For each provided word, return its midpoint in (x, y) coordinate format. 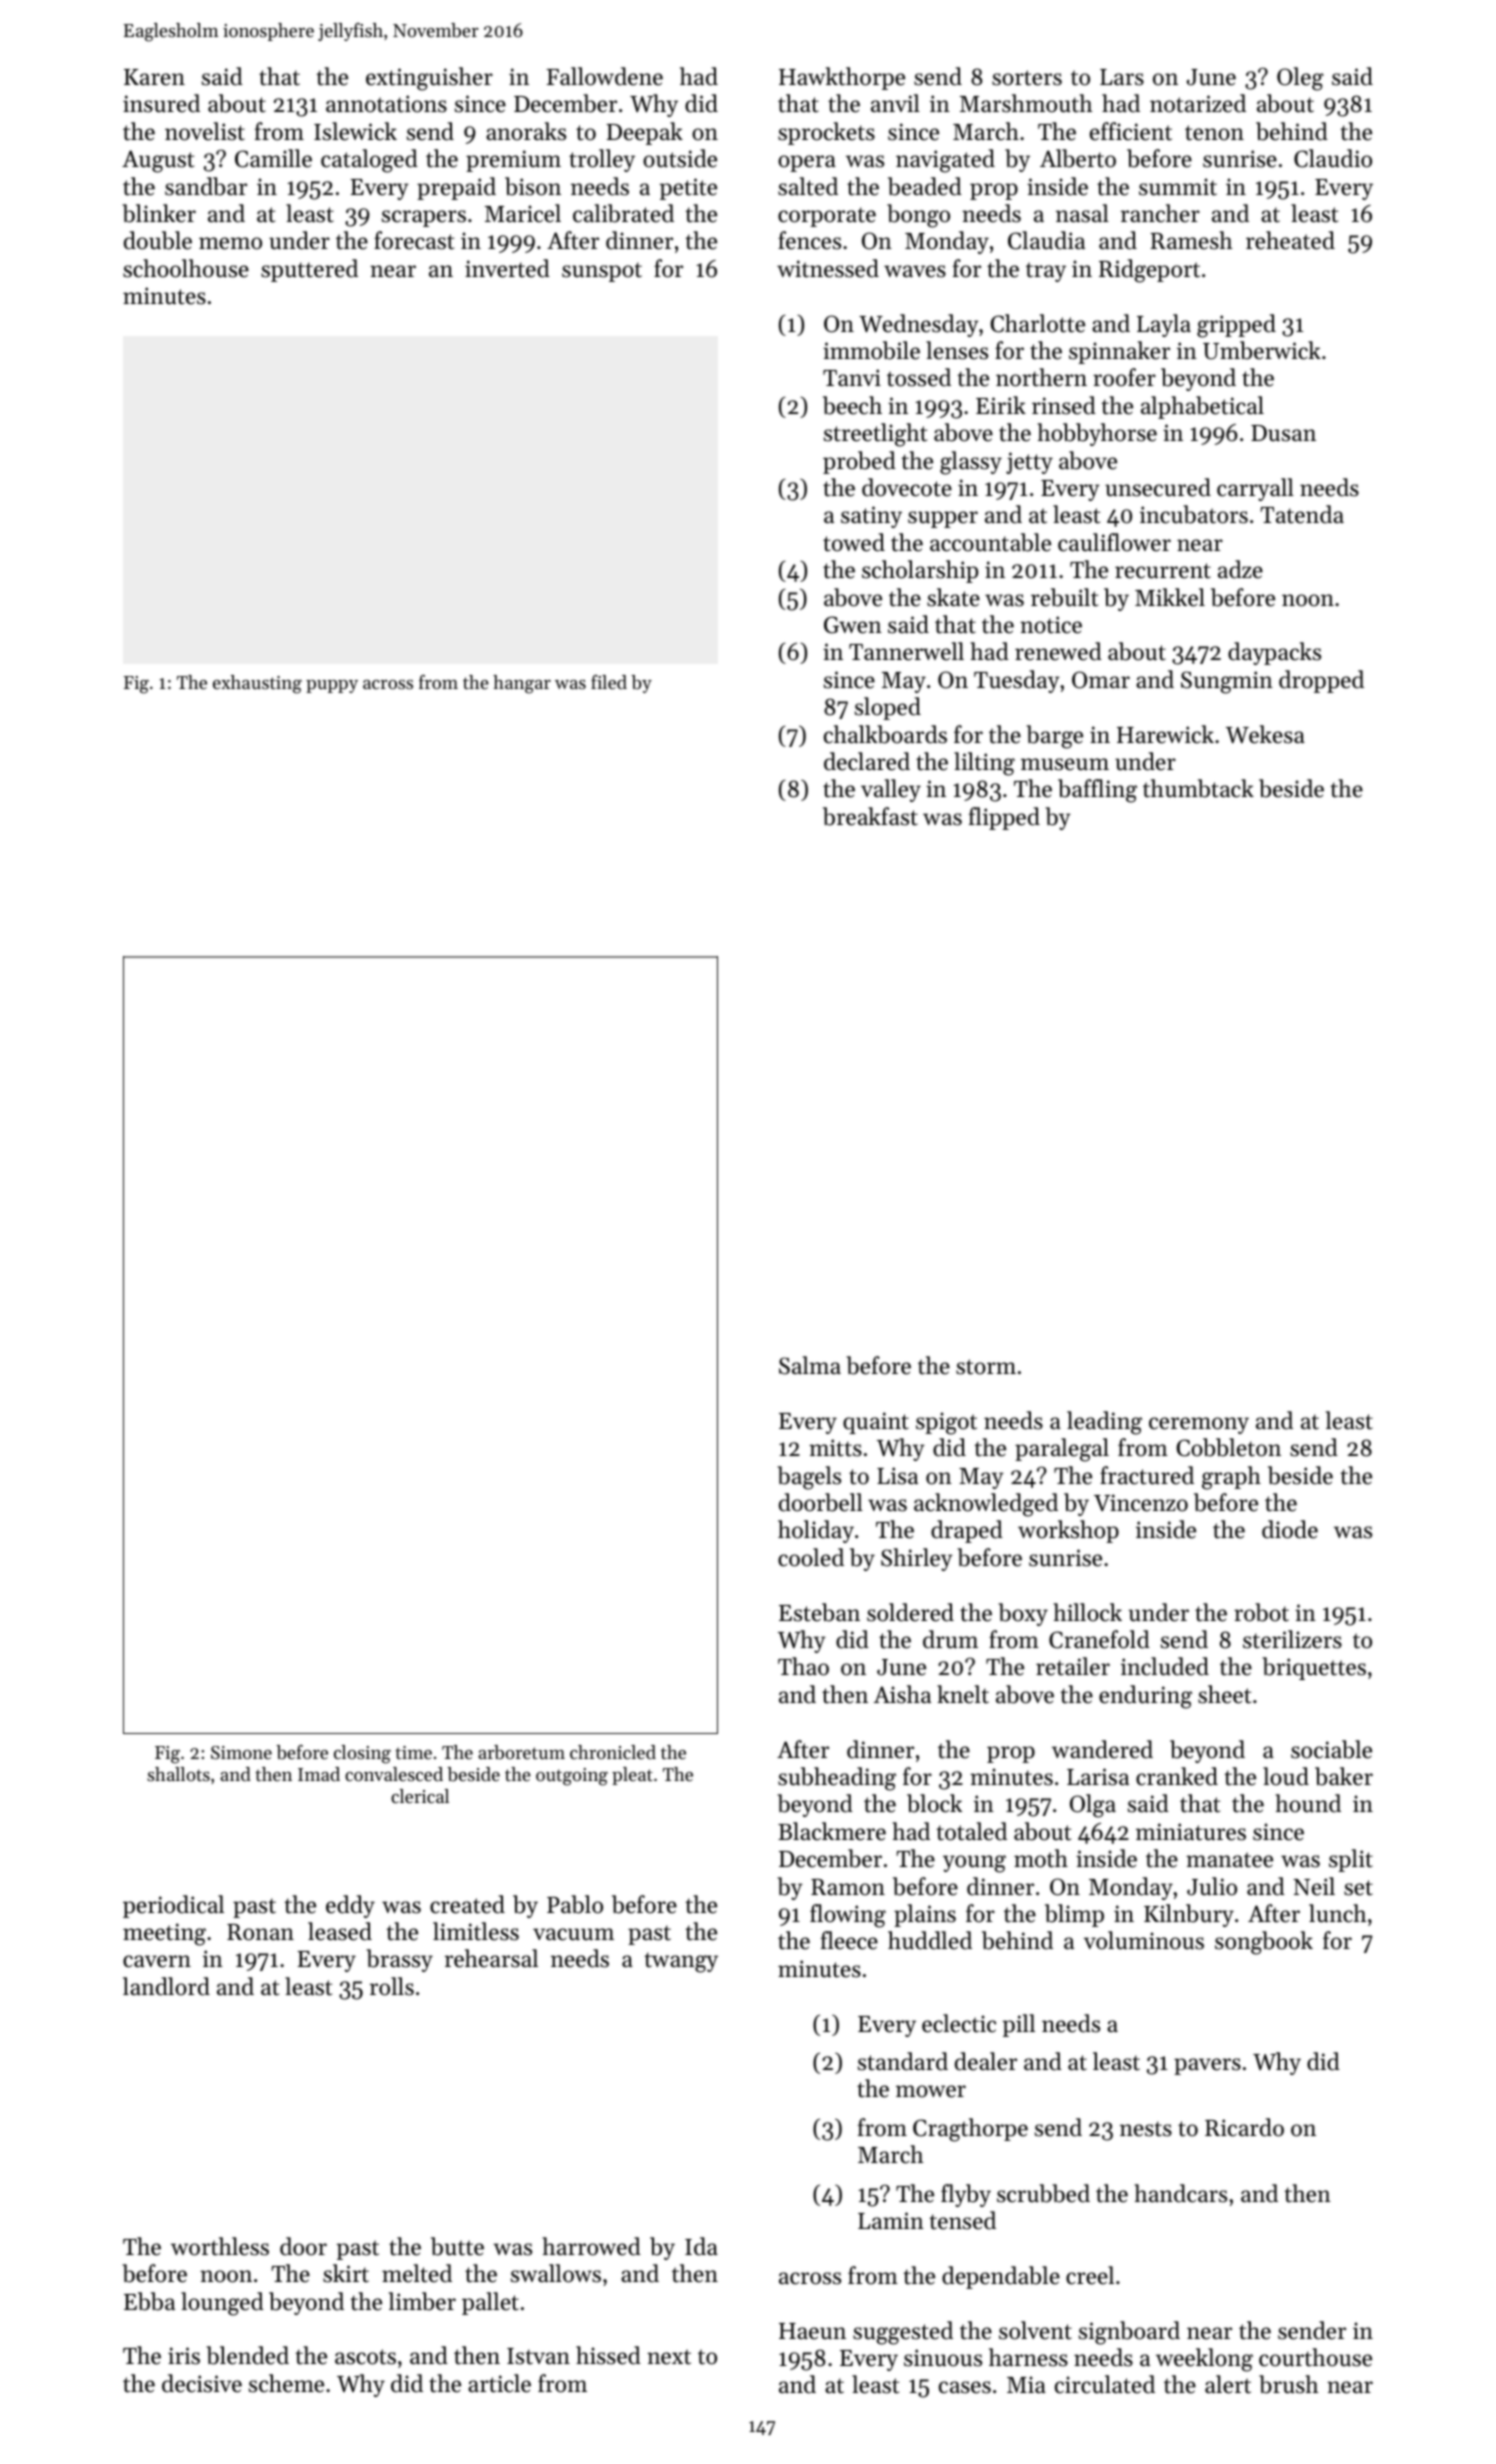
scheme (286, 2383)
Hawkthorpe (842, 78)
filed (609, 682)
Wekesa (1265, 734)
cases (965, 2387)
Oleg (1300, 79)
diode (1290, 1529)
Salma (810, 1365)
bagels (809, 1478)
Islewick (355, 131)
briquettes (1314, 1668)
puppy (332, 686)
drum (950, 1639)
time (413, 1752)
